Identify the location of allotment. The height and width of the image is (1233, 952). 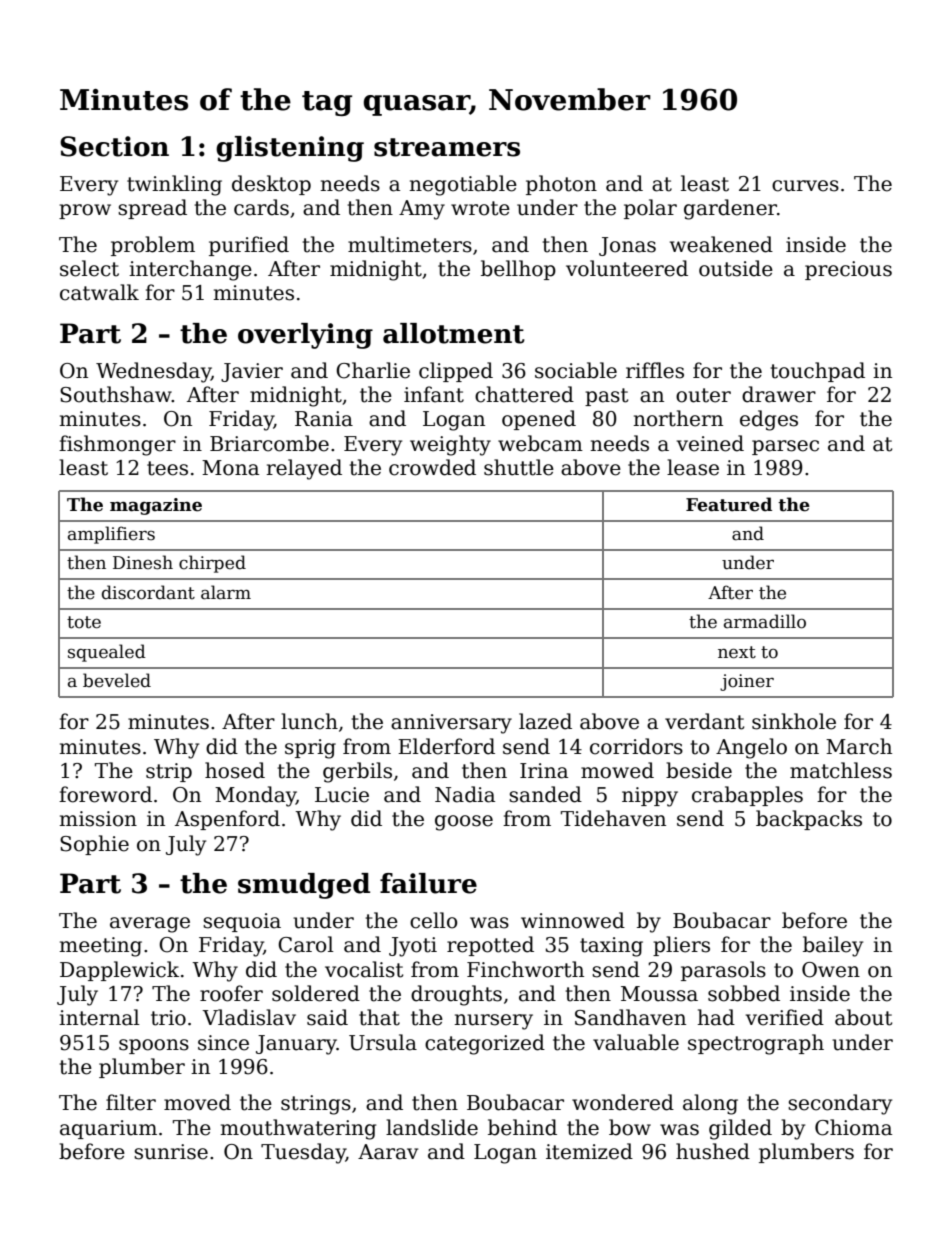
(454, 333).
